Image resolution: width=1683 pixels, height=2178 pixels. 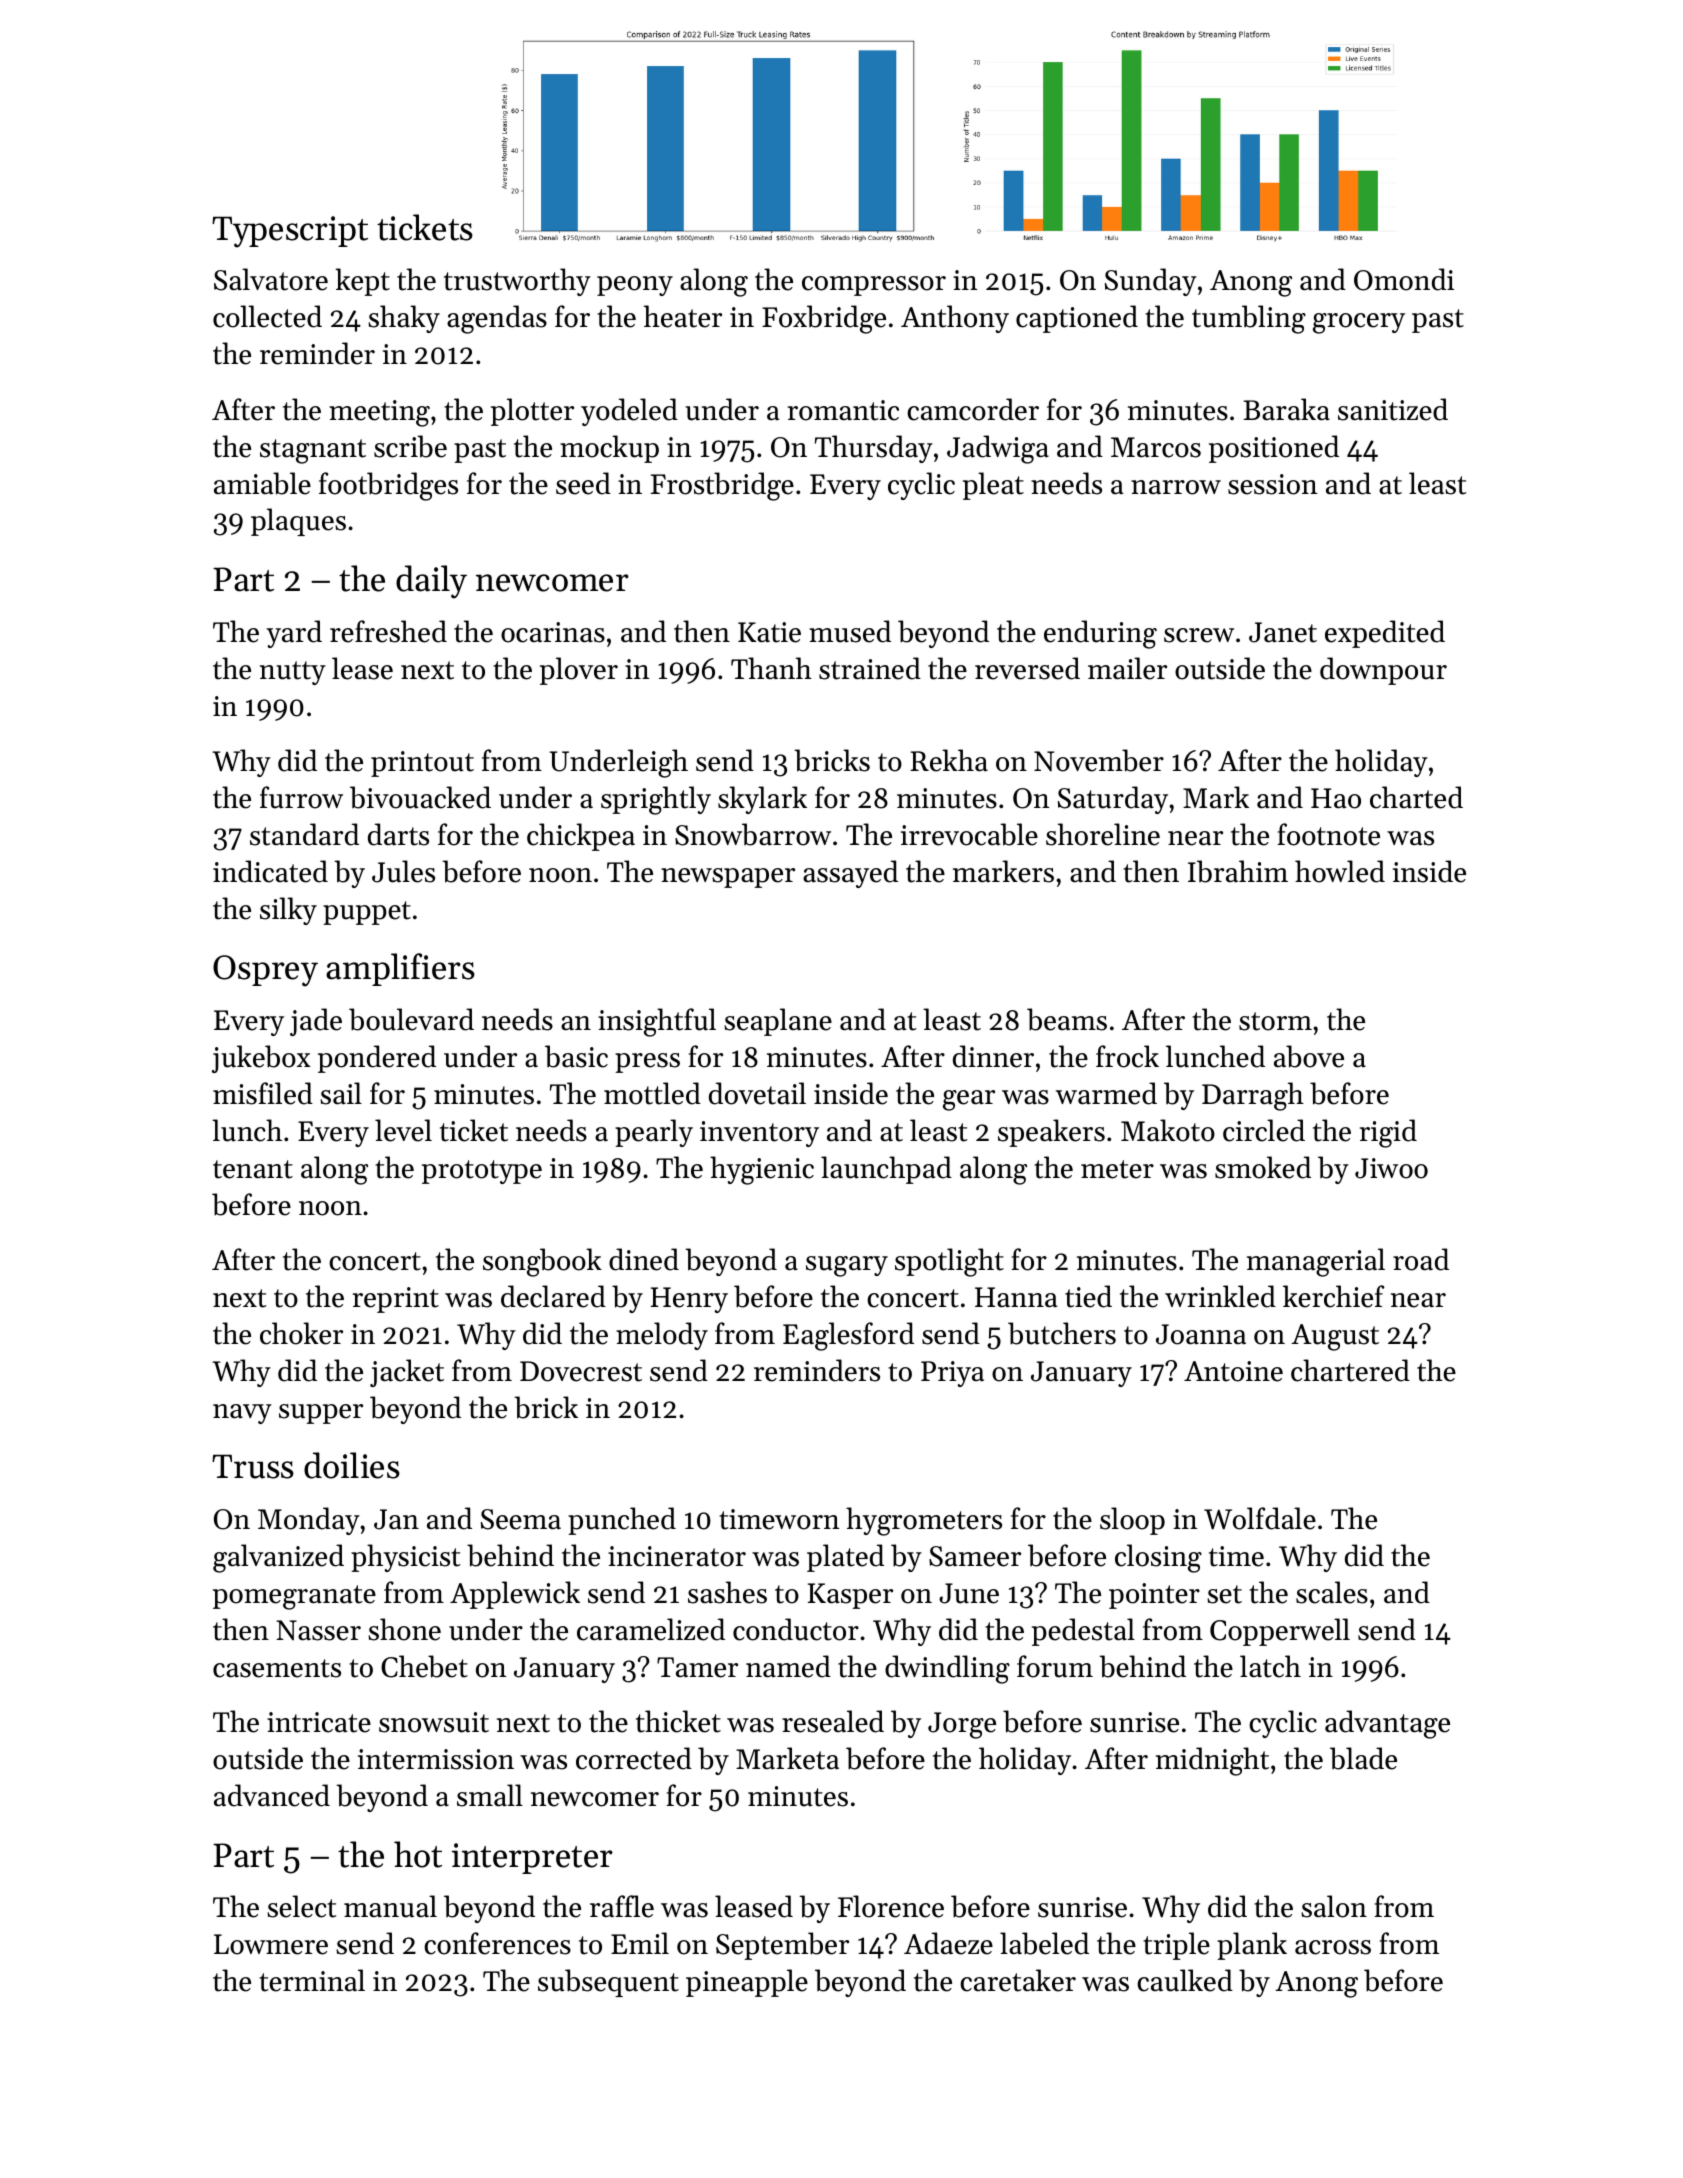 What do you see at coordinates (583, 483) in the document?
I see `seed` at bounding box center [583, 483].
